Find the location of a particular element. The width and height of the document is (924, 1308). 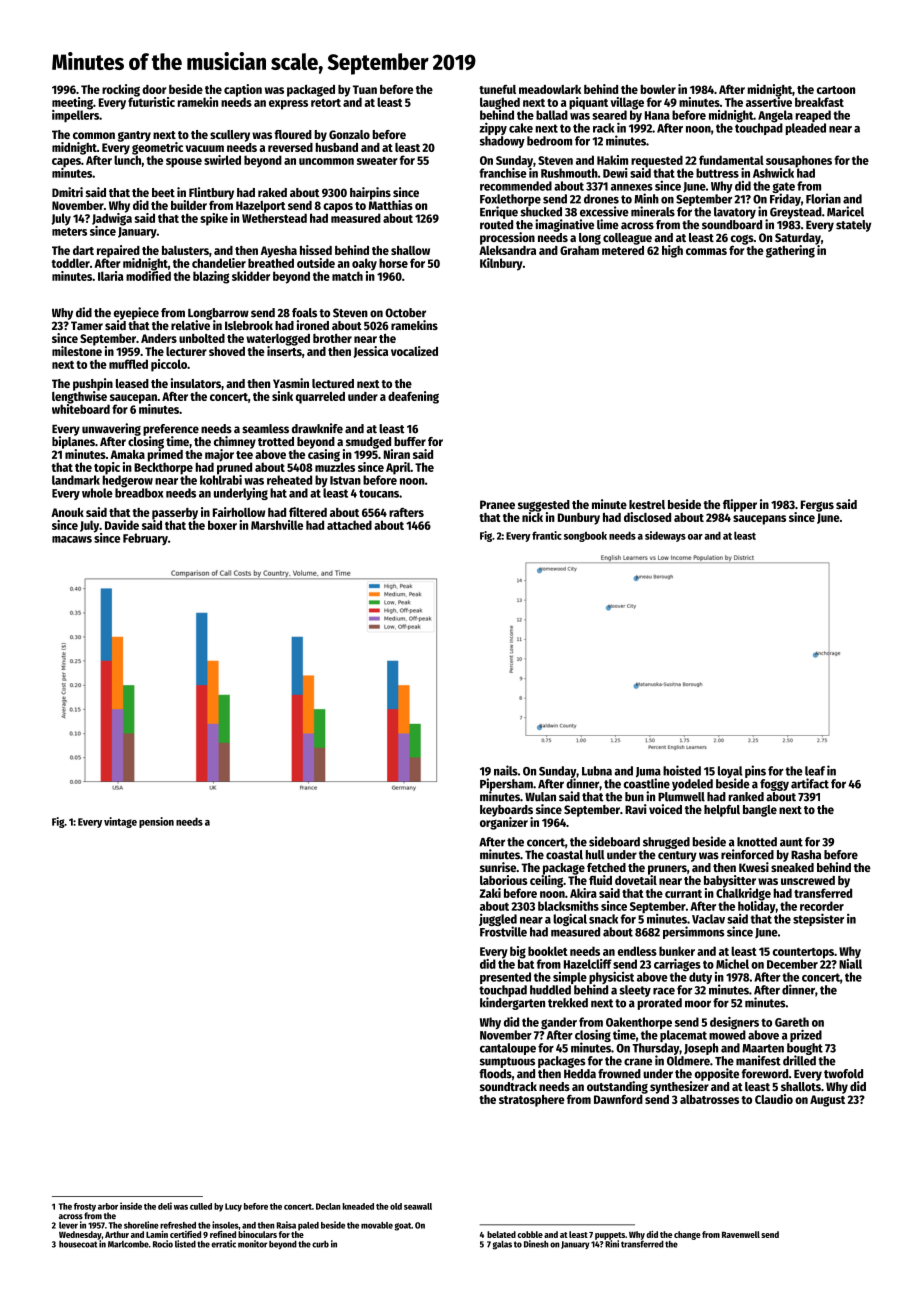

sideways is located at coordinates (665, 536).
